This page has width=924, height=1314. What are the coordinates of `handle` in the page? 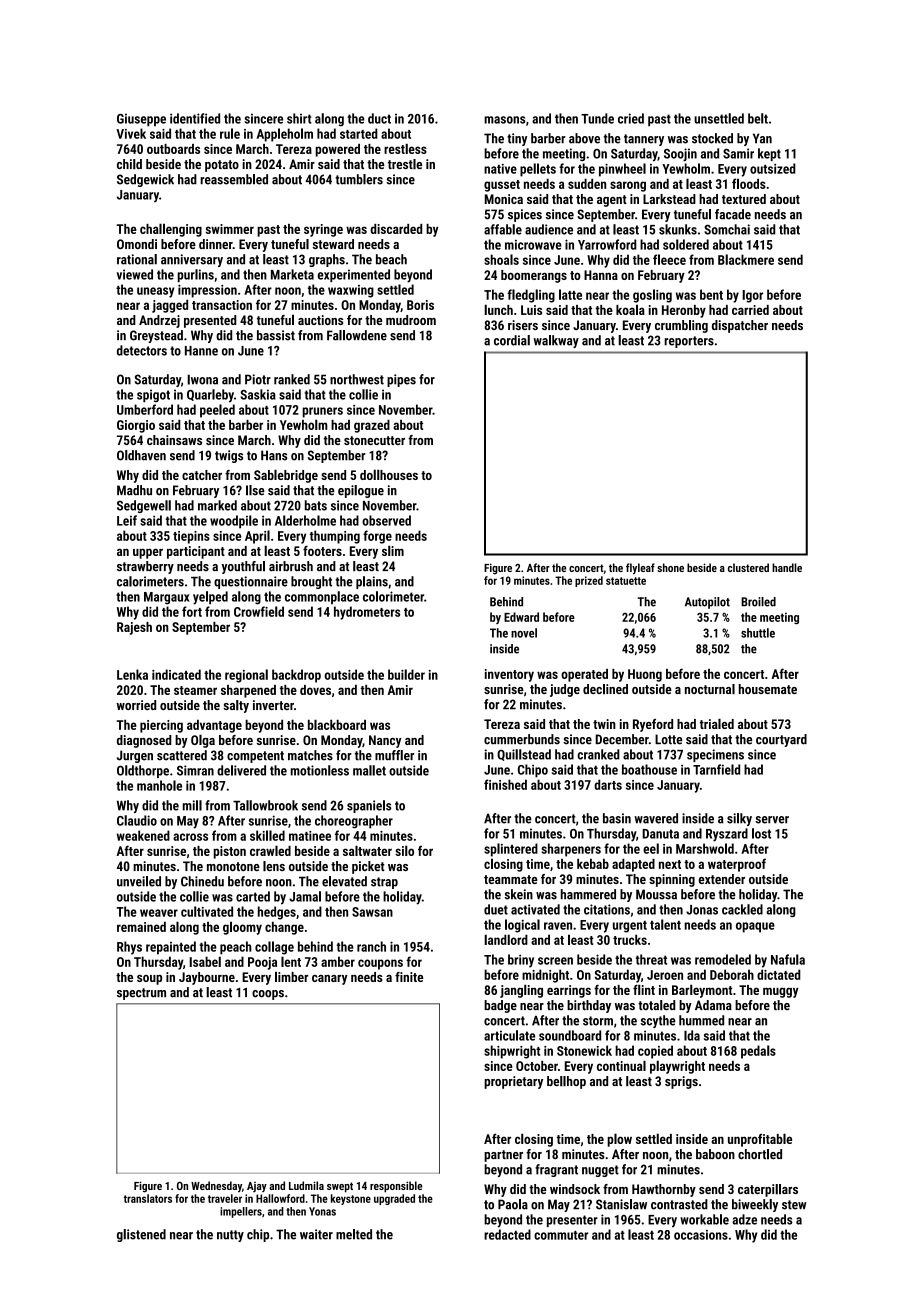 It's located at (787, 567).
